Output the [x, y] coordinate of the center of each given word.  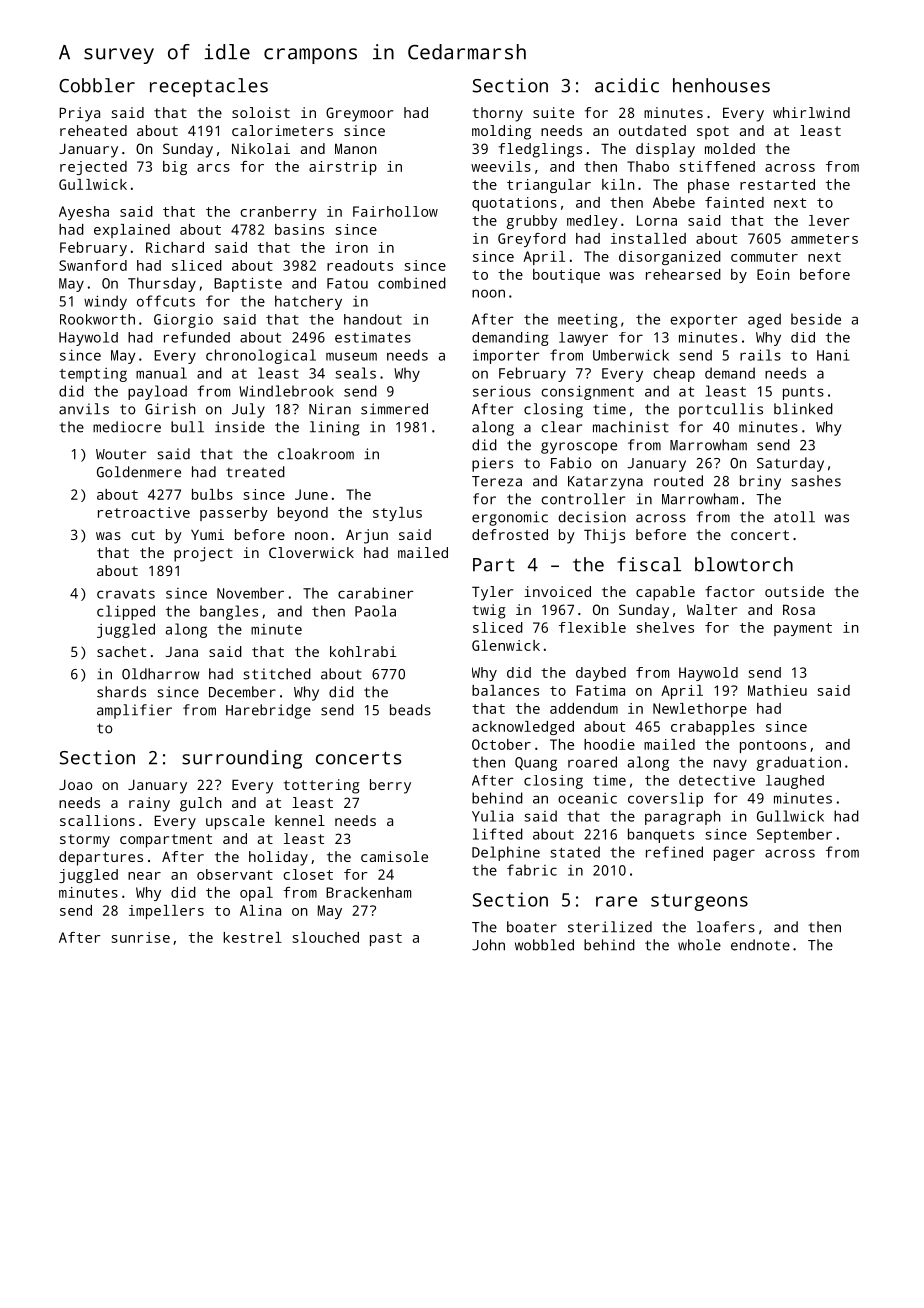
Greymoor [359, 114]
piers [492, 464]
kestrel [252, 937]
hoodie [609, 744]
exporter [704, 321]
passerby [234, 514]
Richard [175, 247]
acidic [627, 85]
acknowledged [523, 728]
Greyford [532, 240]
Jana [182, 652]
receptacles [209, 87]
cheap [674, 374]
